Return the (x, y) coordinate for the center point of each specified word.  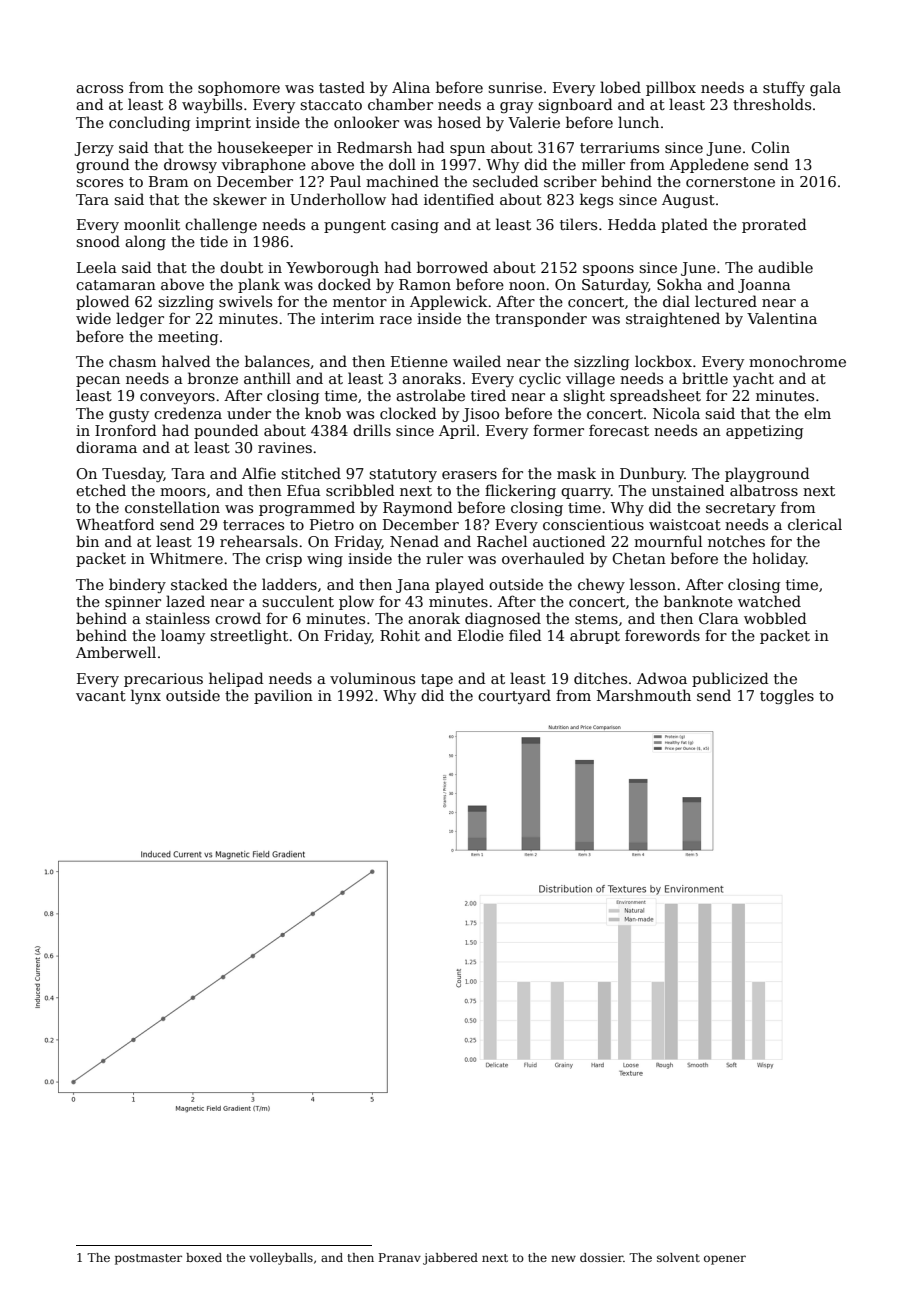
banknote (698, 601)
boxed (204, 1257)
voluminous (372, 678)
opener (725, 1260)
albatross (764, 490)
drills (372, 430)
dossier (602, 1257)
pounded (226, 431)
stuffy (784, 88)
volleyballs (281, 1259)
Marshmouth (644, 695)
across (99, 89)
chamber (400, 104)
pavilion (283, 696)
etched (101, 490)
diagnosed (503, 619)
